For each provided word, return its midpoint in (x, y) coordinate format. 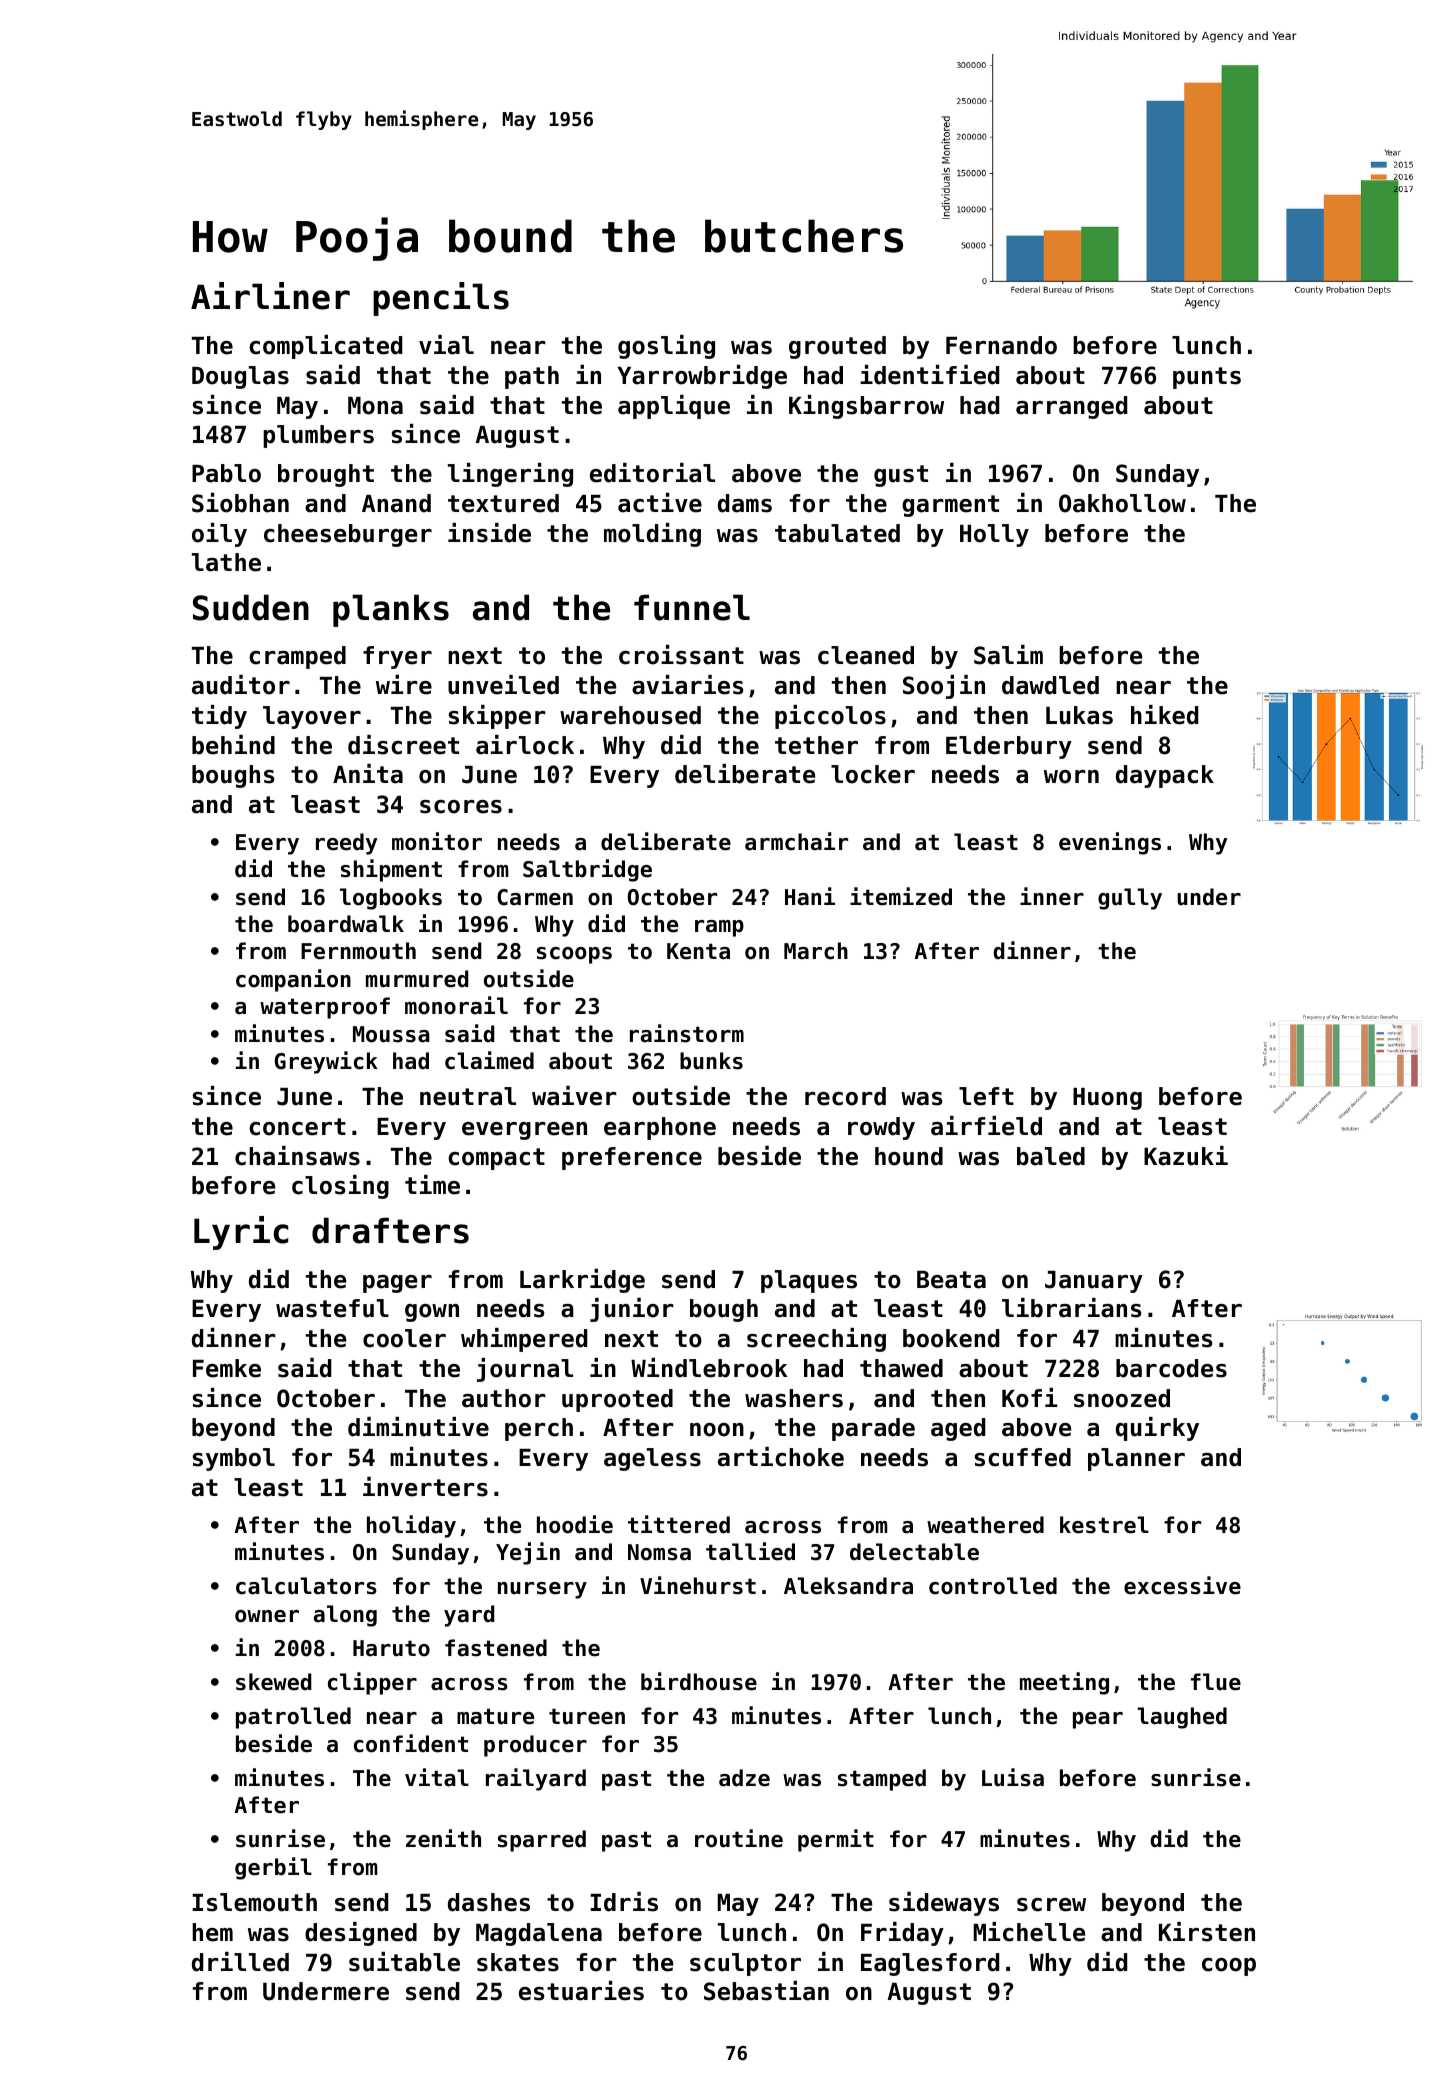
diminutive (418, 1427)
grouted (837, 347)
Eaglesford (930, 1964)
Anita (368, 774)
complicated (325, 347)
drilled (240, 1962)
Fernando (1001, 345)
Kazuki (1186, 1156)
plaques (809, 1281)
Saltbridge (587, 870)
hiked (1164, 715)
